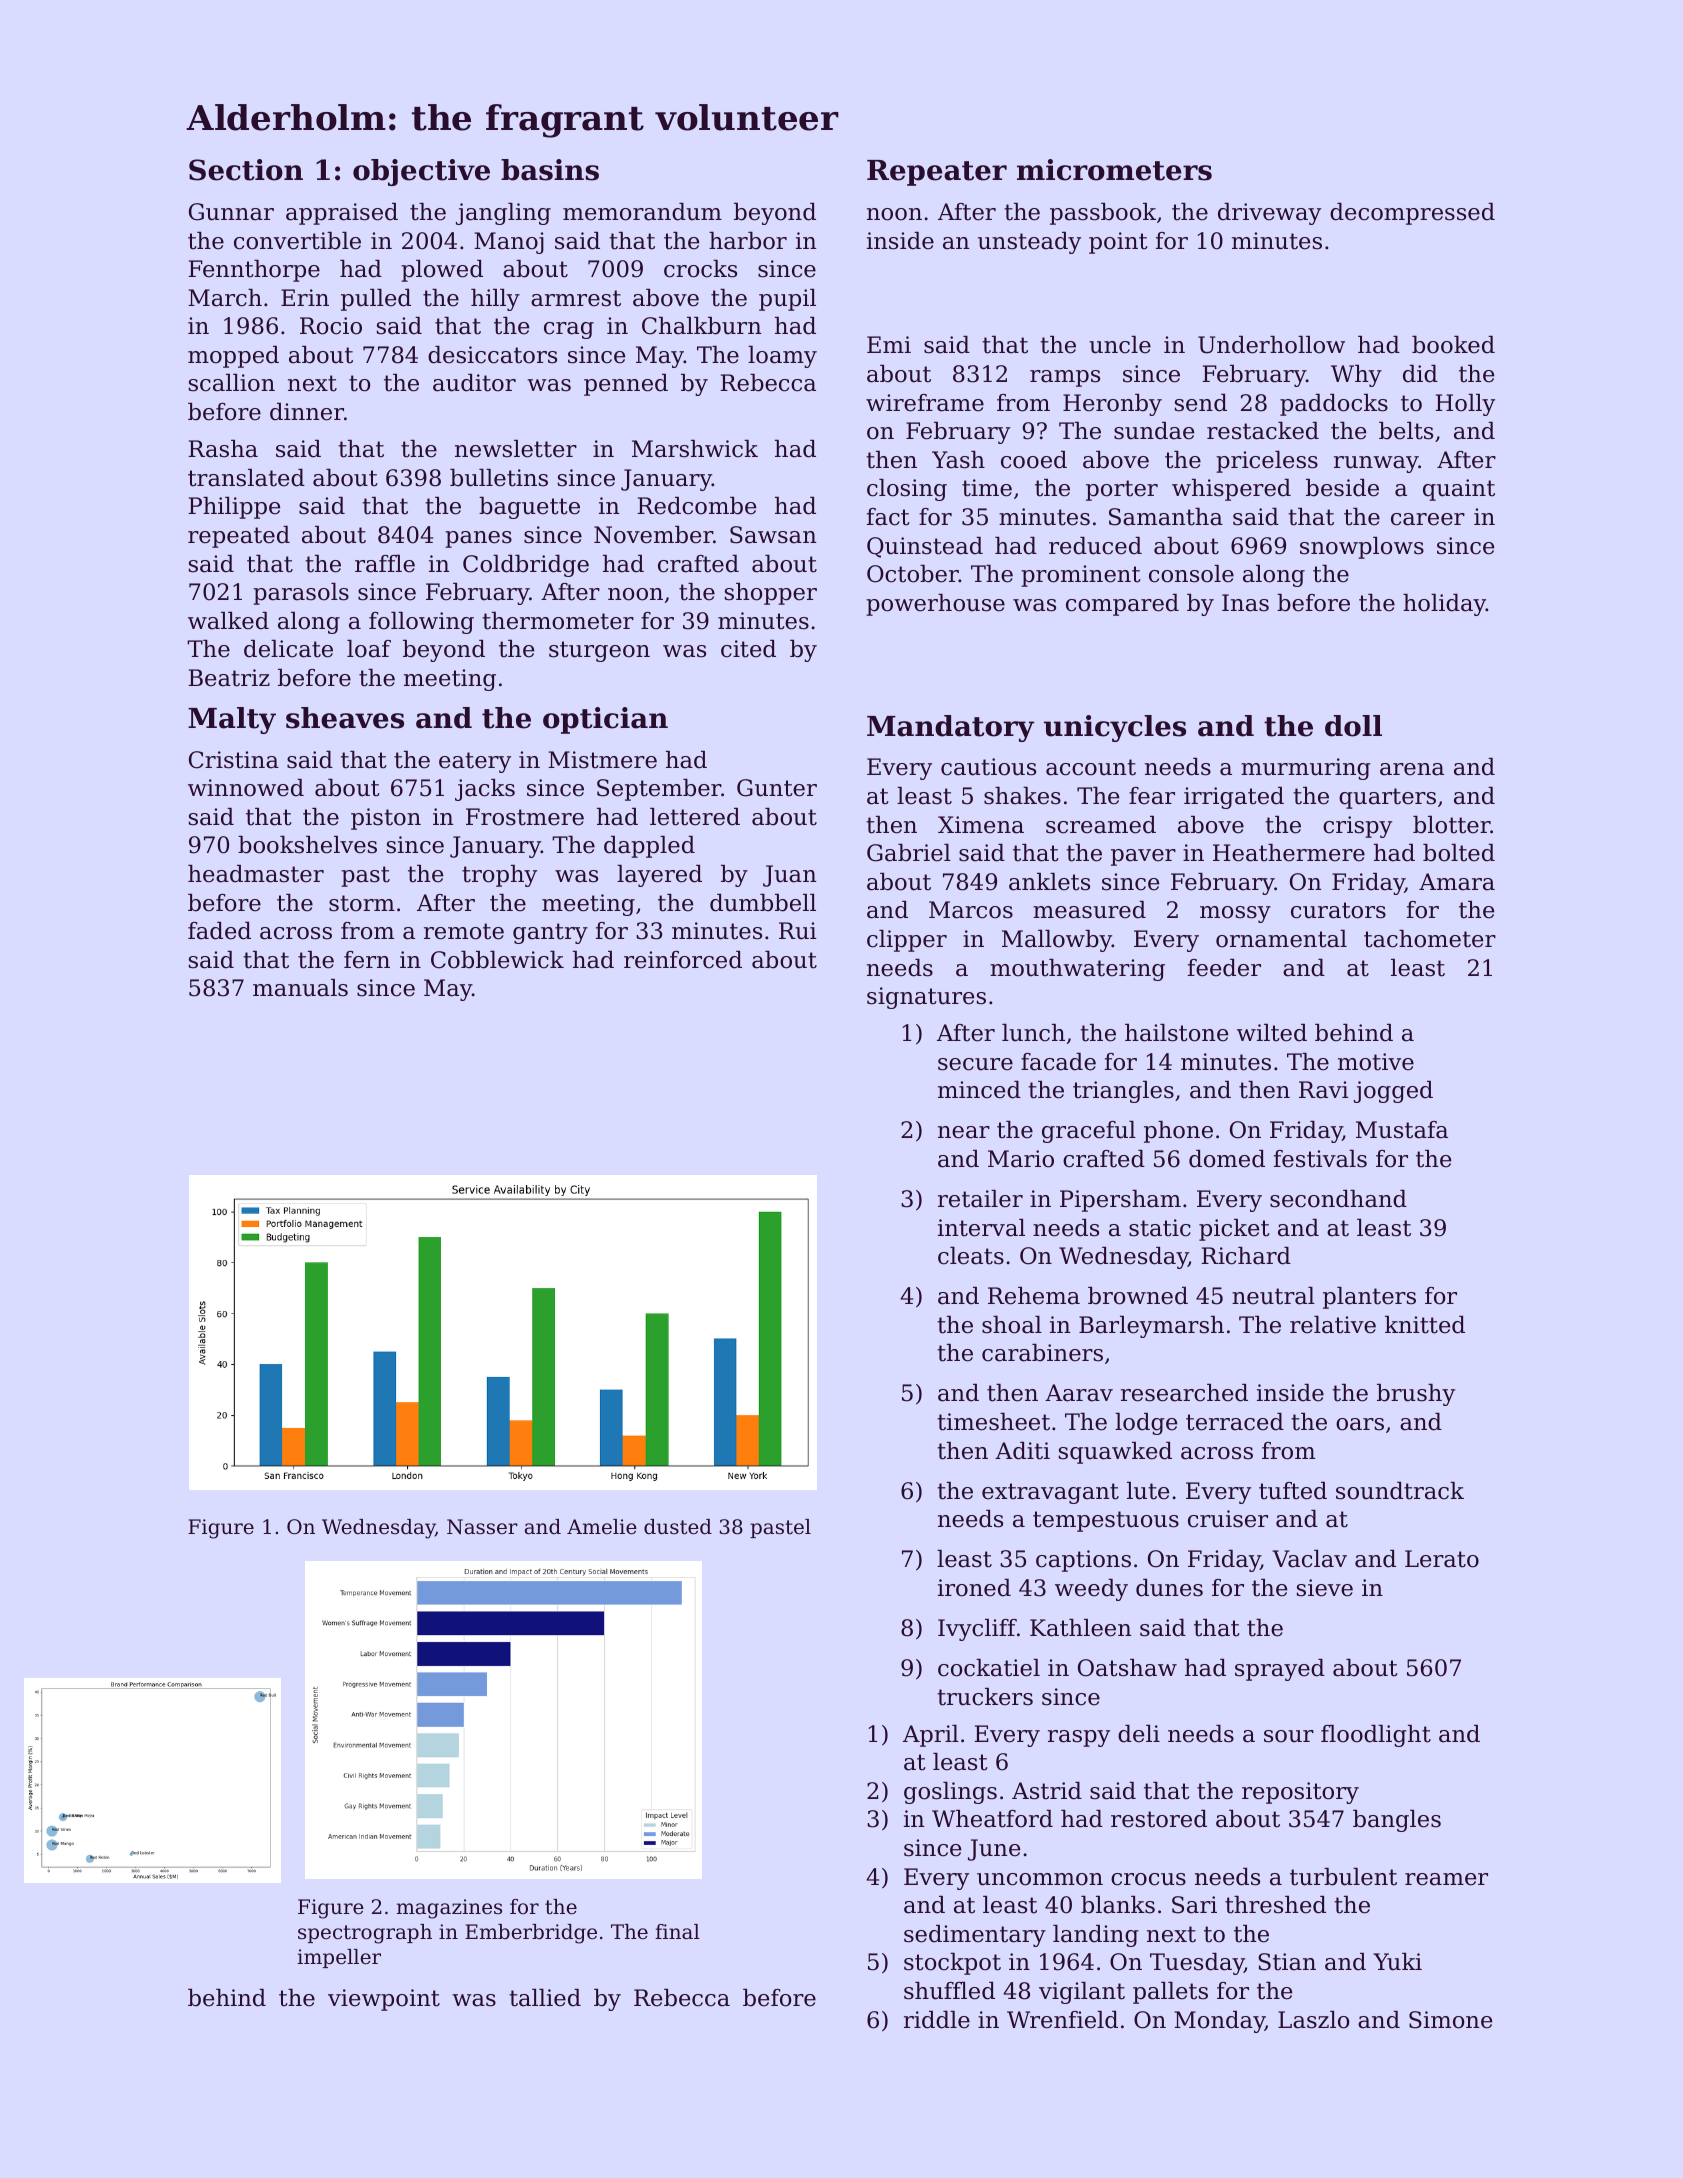 The width and height of the document is (1683, 2178). I want to click on fern, so click(367, 960).
